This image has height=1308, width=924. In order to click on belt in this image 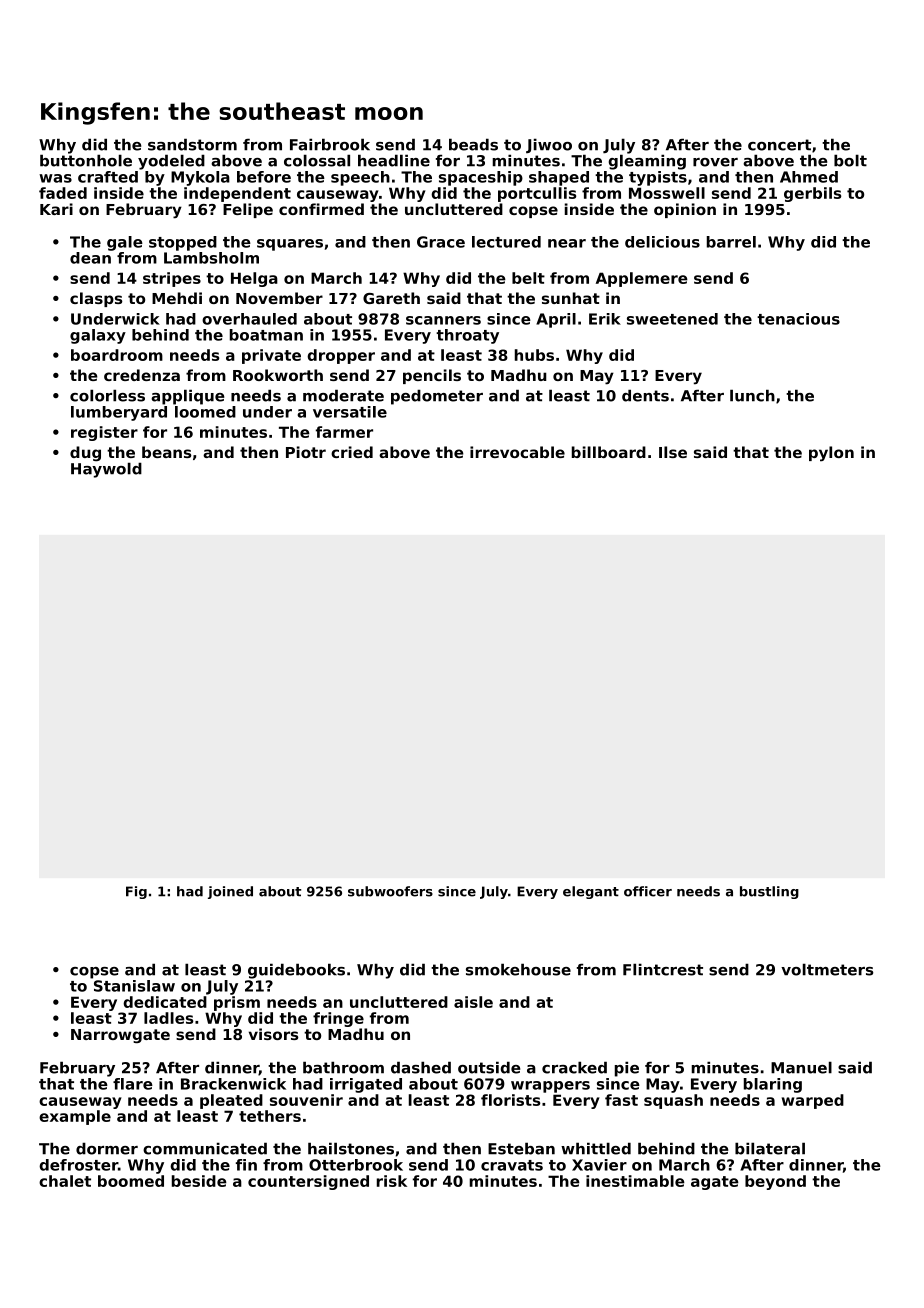, I will do `click(528, 278)`.
